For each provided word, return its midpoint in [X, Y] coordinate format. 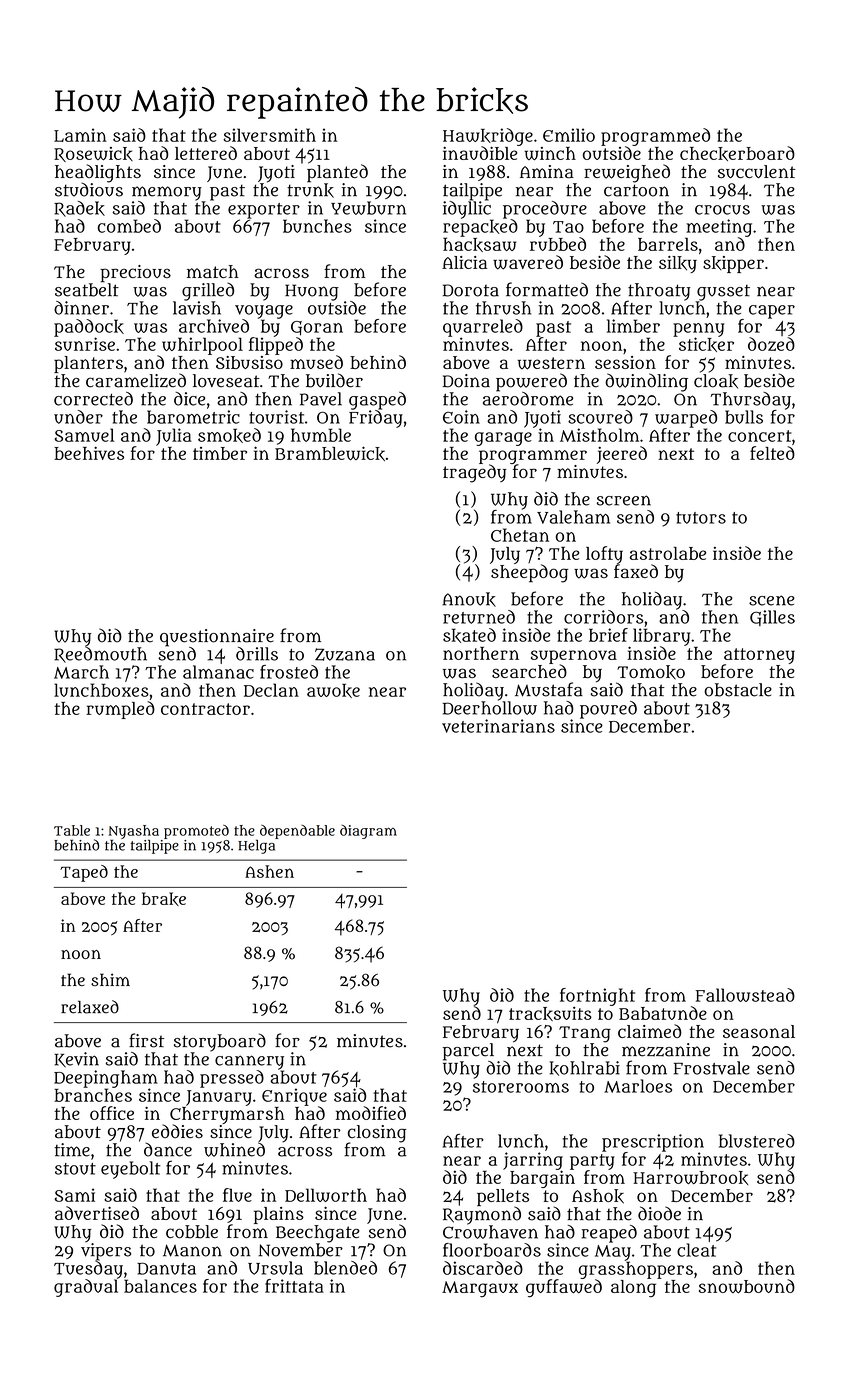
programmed [655, 137]
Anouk [469, 599]
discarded [483, 1268]
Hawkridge [488, 137]
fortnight [597, 997]
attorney [759, 656]
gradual [86, 1288]
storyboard [220, 1042]
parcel [468, 1052]
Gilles [772, 618]
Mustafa [549, 689]
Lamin [80, 135]
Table [72, 830]
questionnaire [217, 638]
